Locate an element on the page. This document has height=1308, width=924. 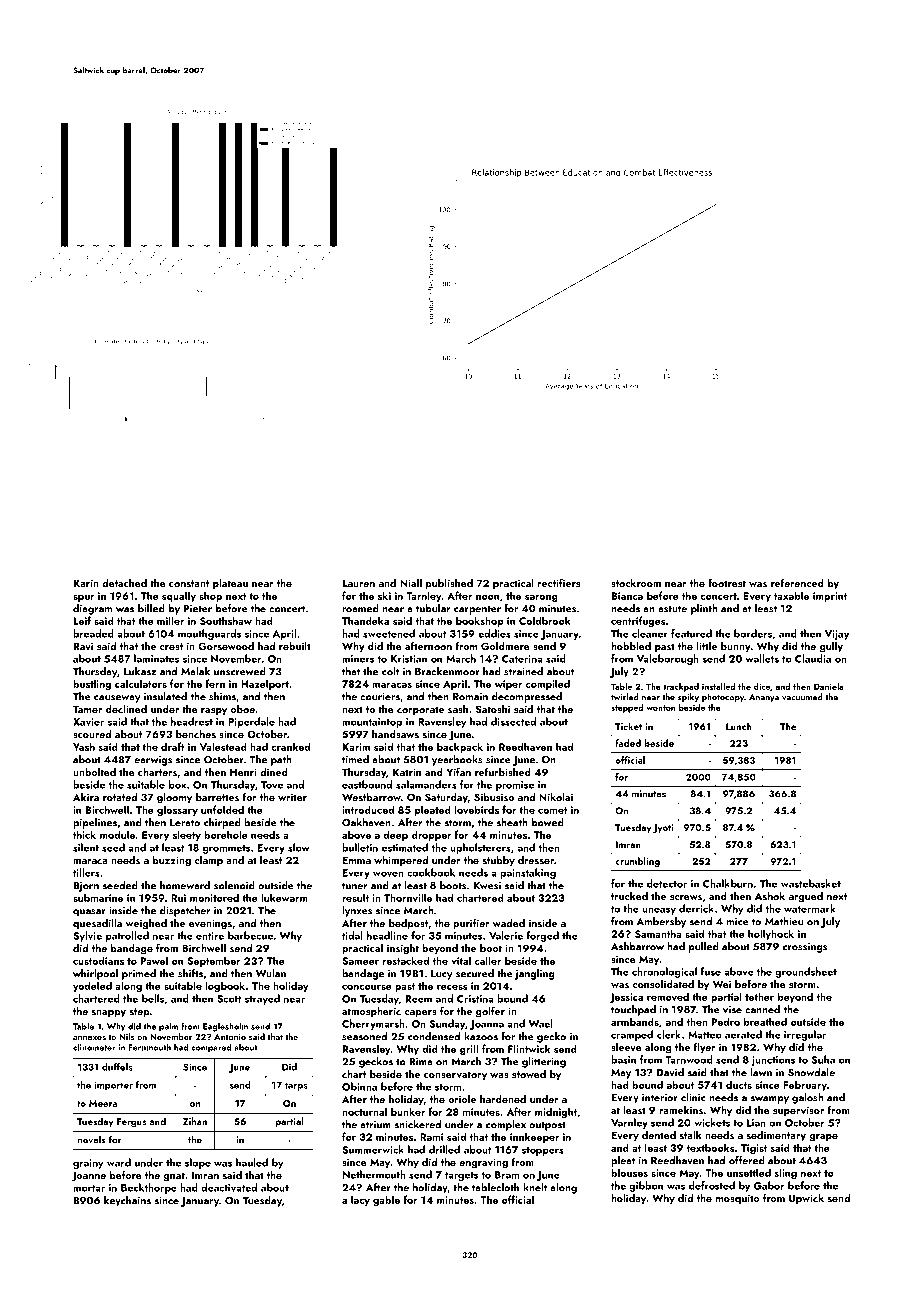
Upwick is located at coordinates (806, 1199).
